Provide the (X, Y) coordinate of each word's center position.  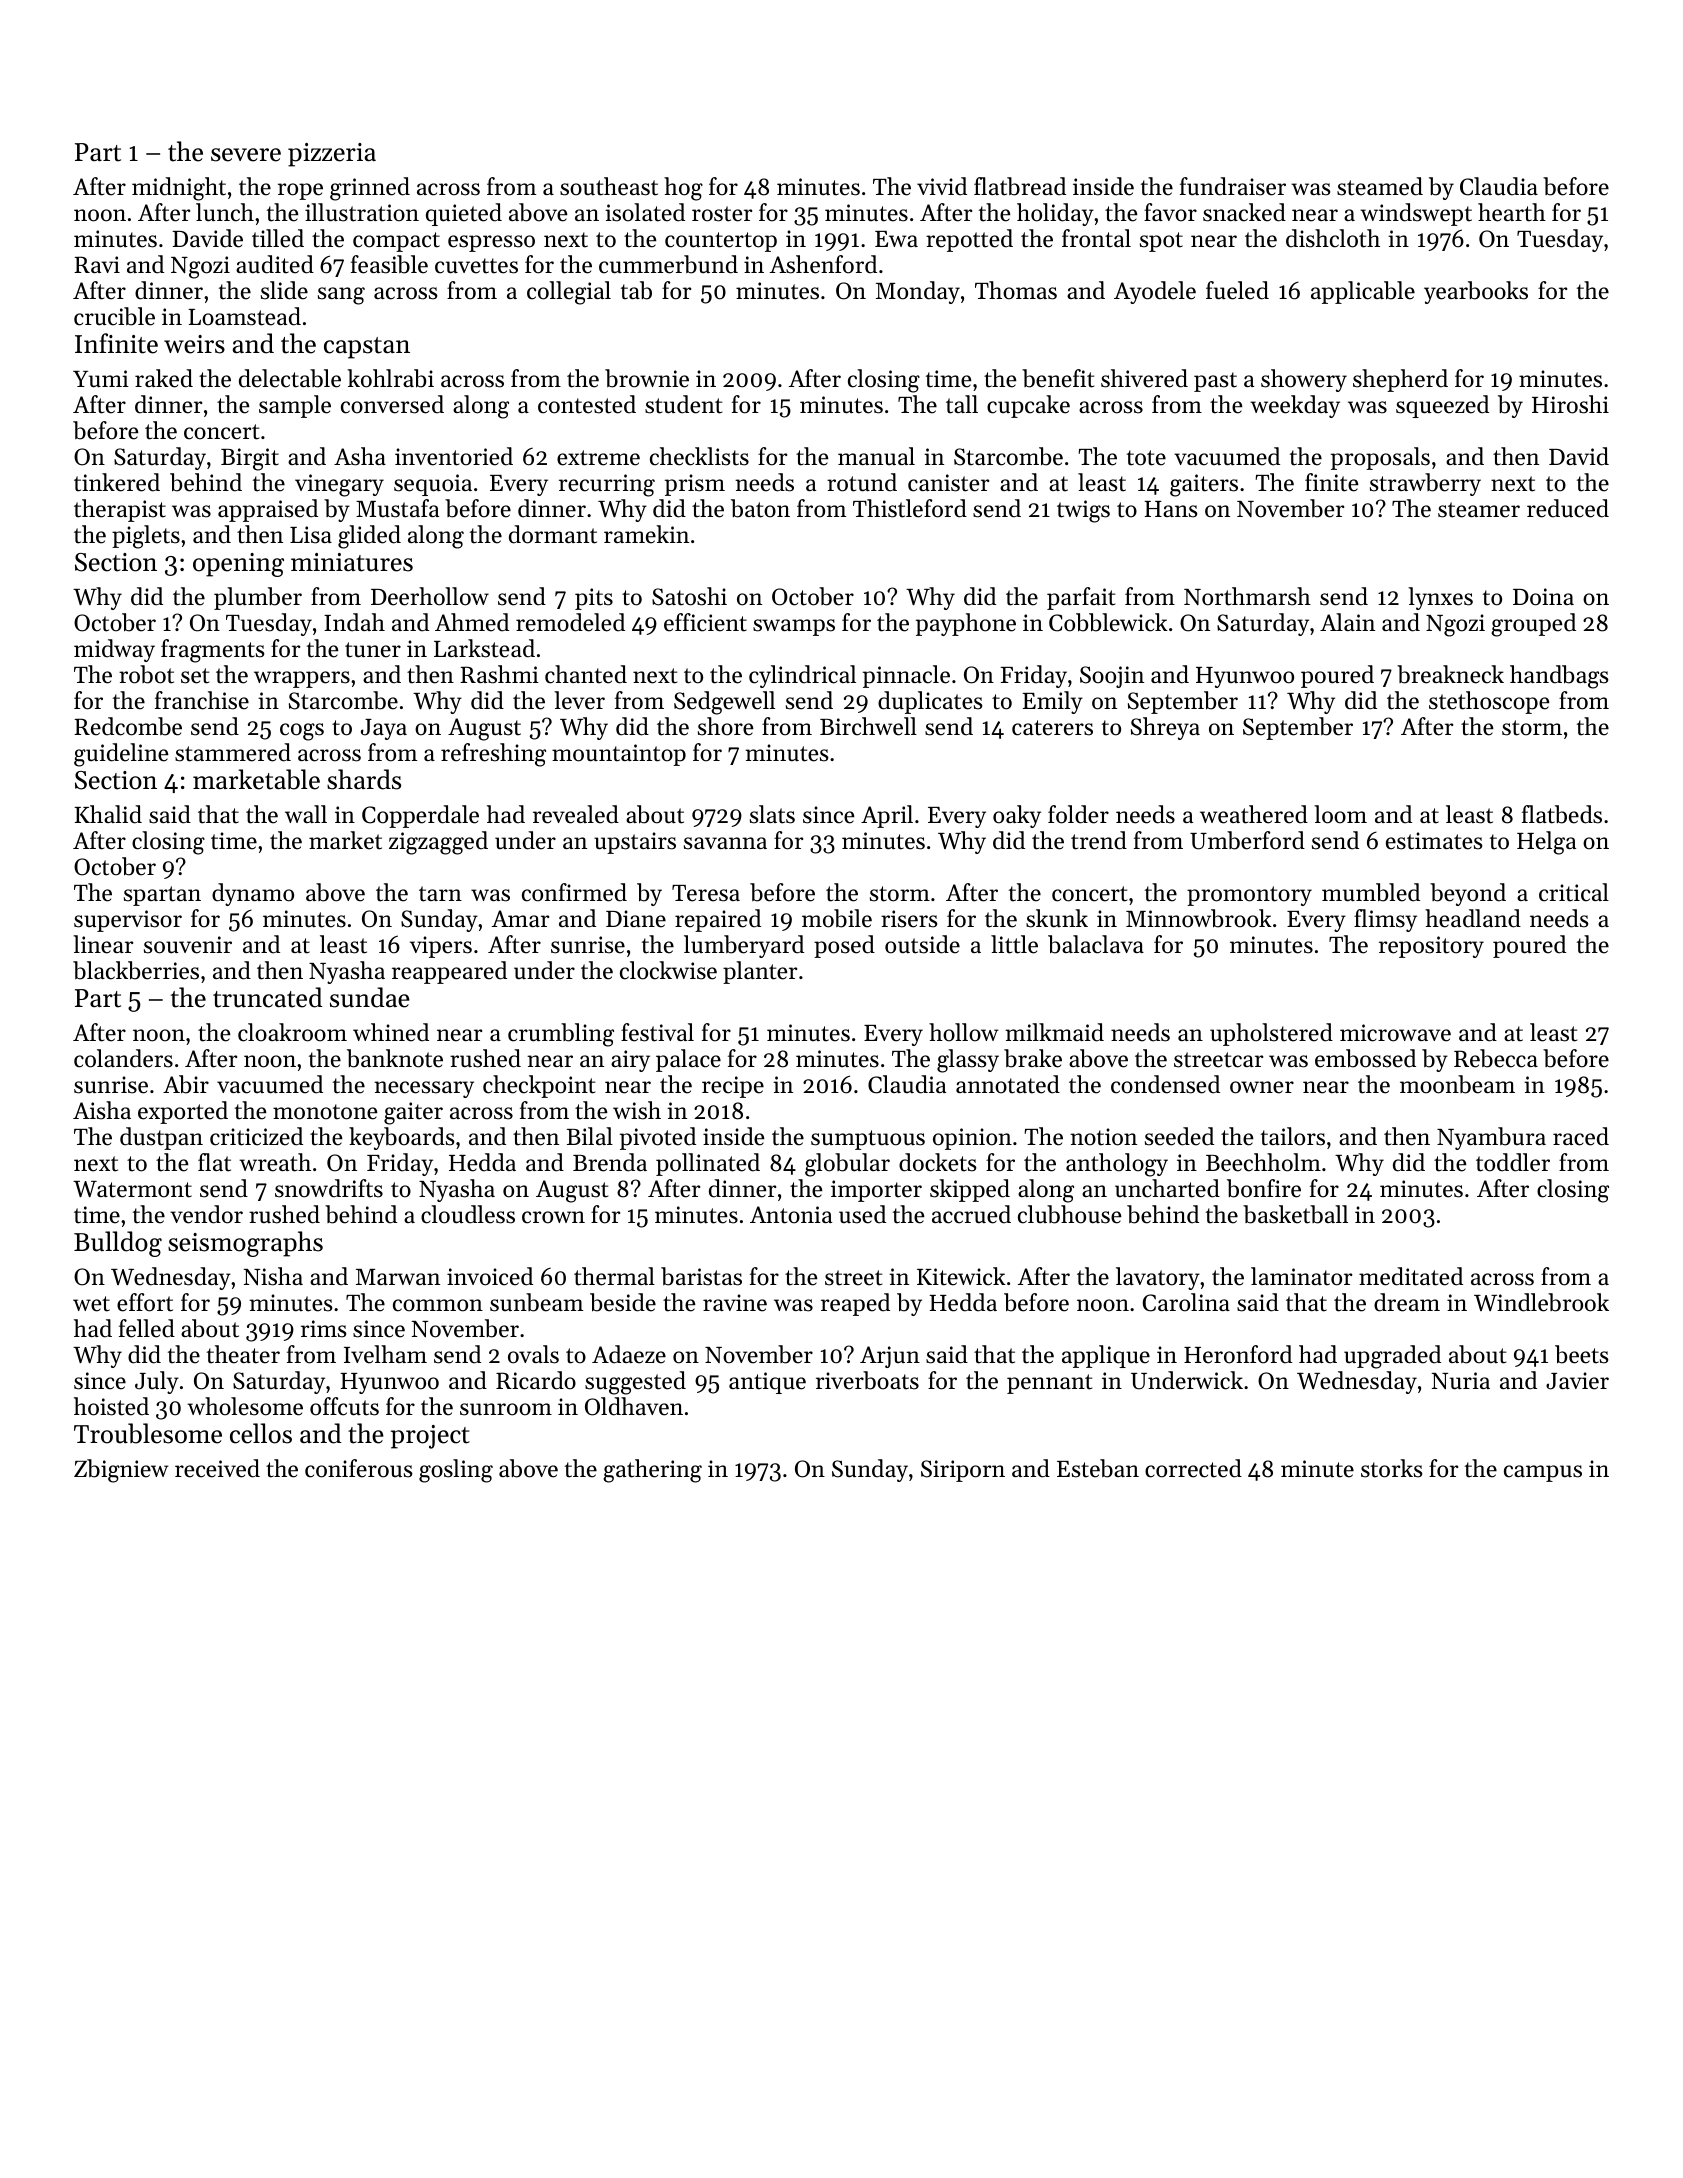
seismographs (245, 1244)
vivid (942, 186)
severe (246, 155)
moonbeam (1457, 1084)
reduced (1568, 508)
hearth (1512, 212)
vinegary (339, 485)
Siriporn (963, 1471)
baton (760, 508)
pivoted (658, 1138)
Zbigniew (121, 1471)
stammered (233, 752)
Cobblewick (1108, 622)
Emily (1052, 702)
